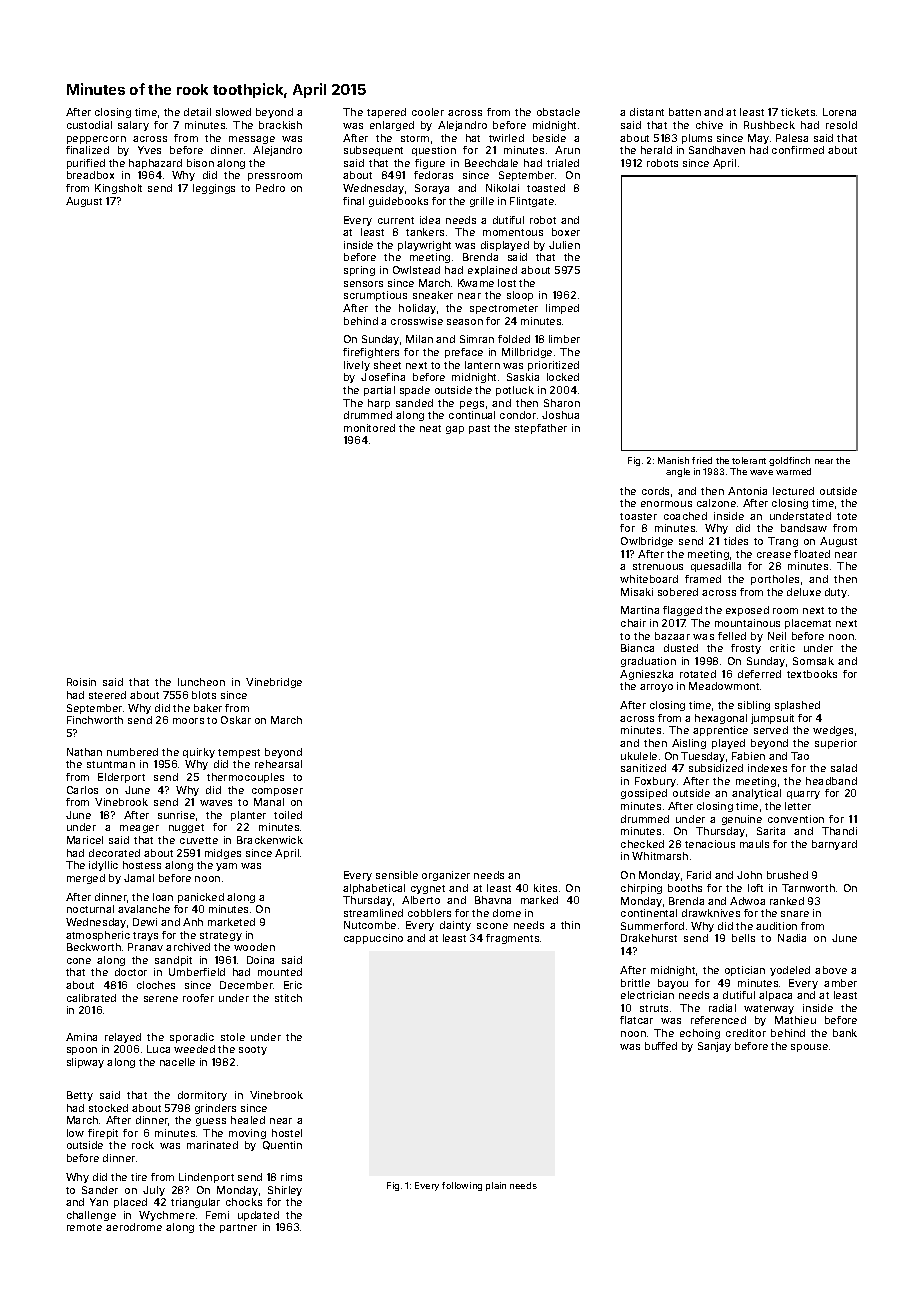 The image size is (924, 1308). Describe the element at coordinates (143, 1145) in the screenshot. I see `rock` at that location.
